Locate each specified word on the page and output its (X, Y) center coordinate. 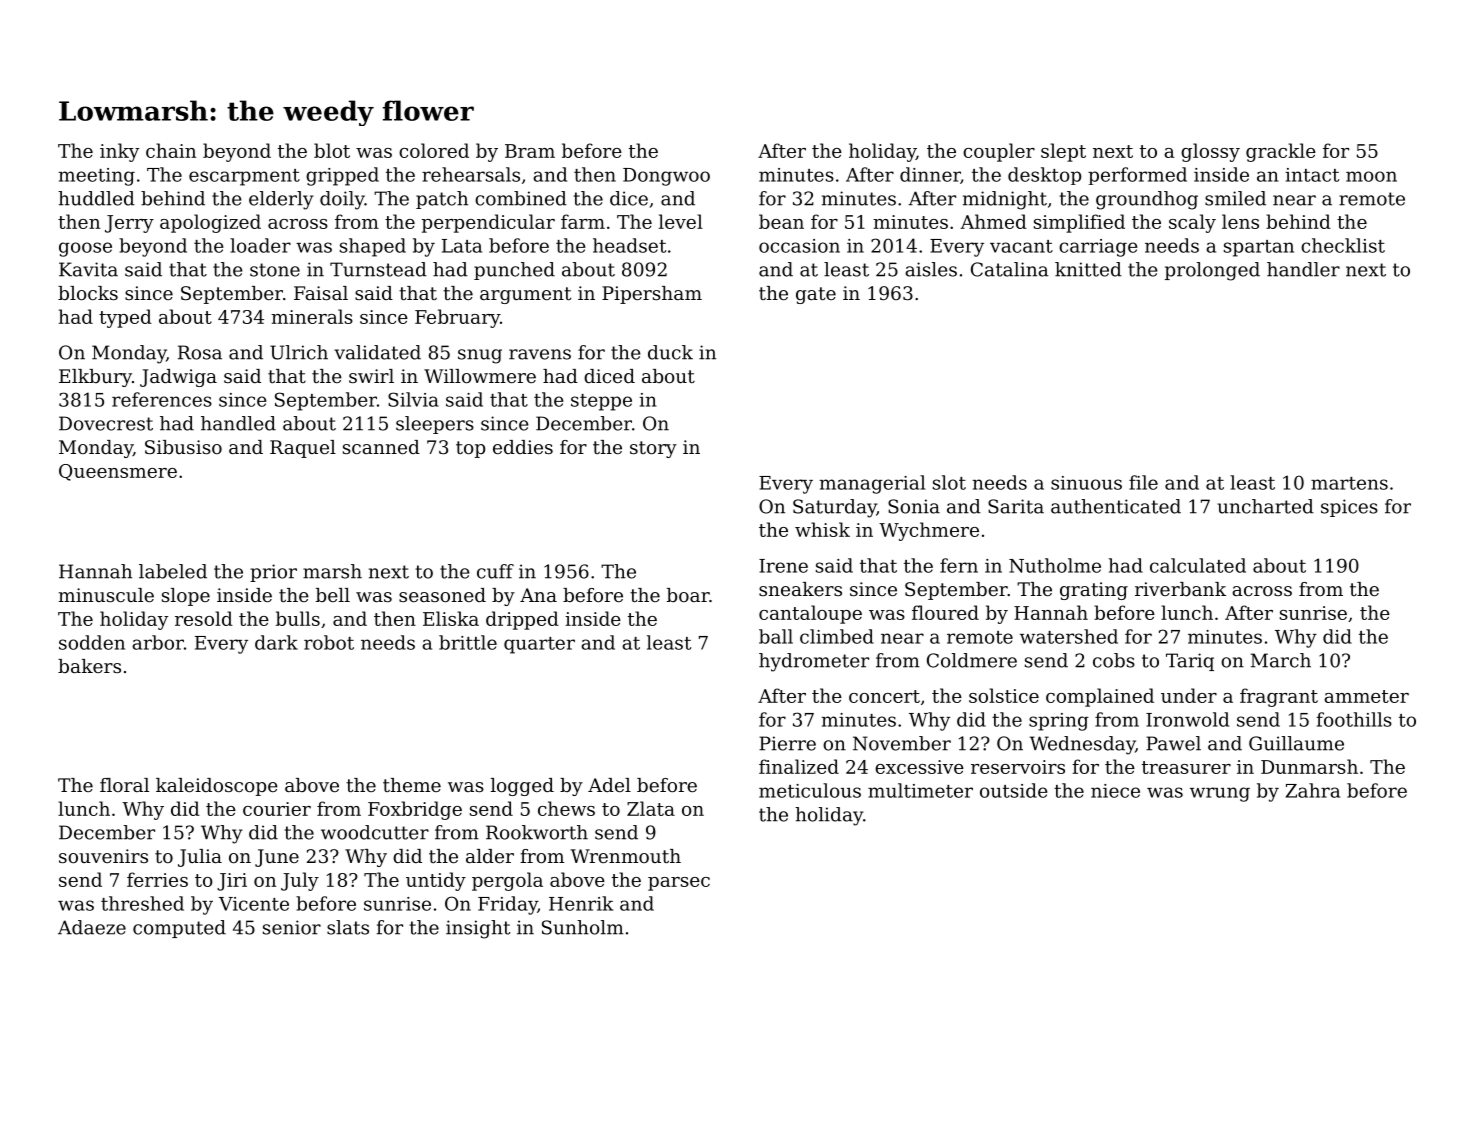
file (1143, 482)
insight (478, 929)
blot (332, 150)
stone (275, 270)
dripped (522, 620)
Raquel (303, 449)
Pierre (787, 743)
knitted (1088, 269)
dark (276, 642)
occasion (799, 246)
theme (412, 785)
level (681, 221)
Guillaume (1296, 743)
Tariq (1190, 662)
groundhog (1147, 200)
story (653, 449)
